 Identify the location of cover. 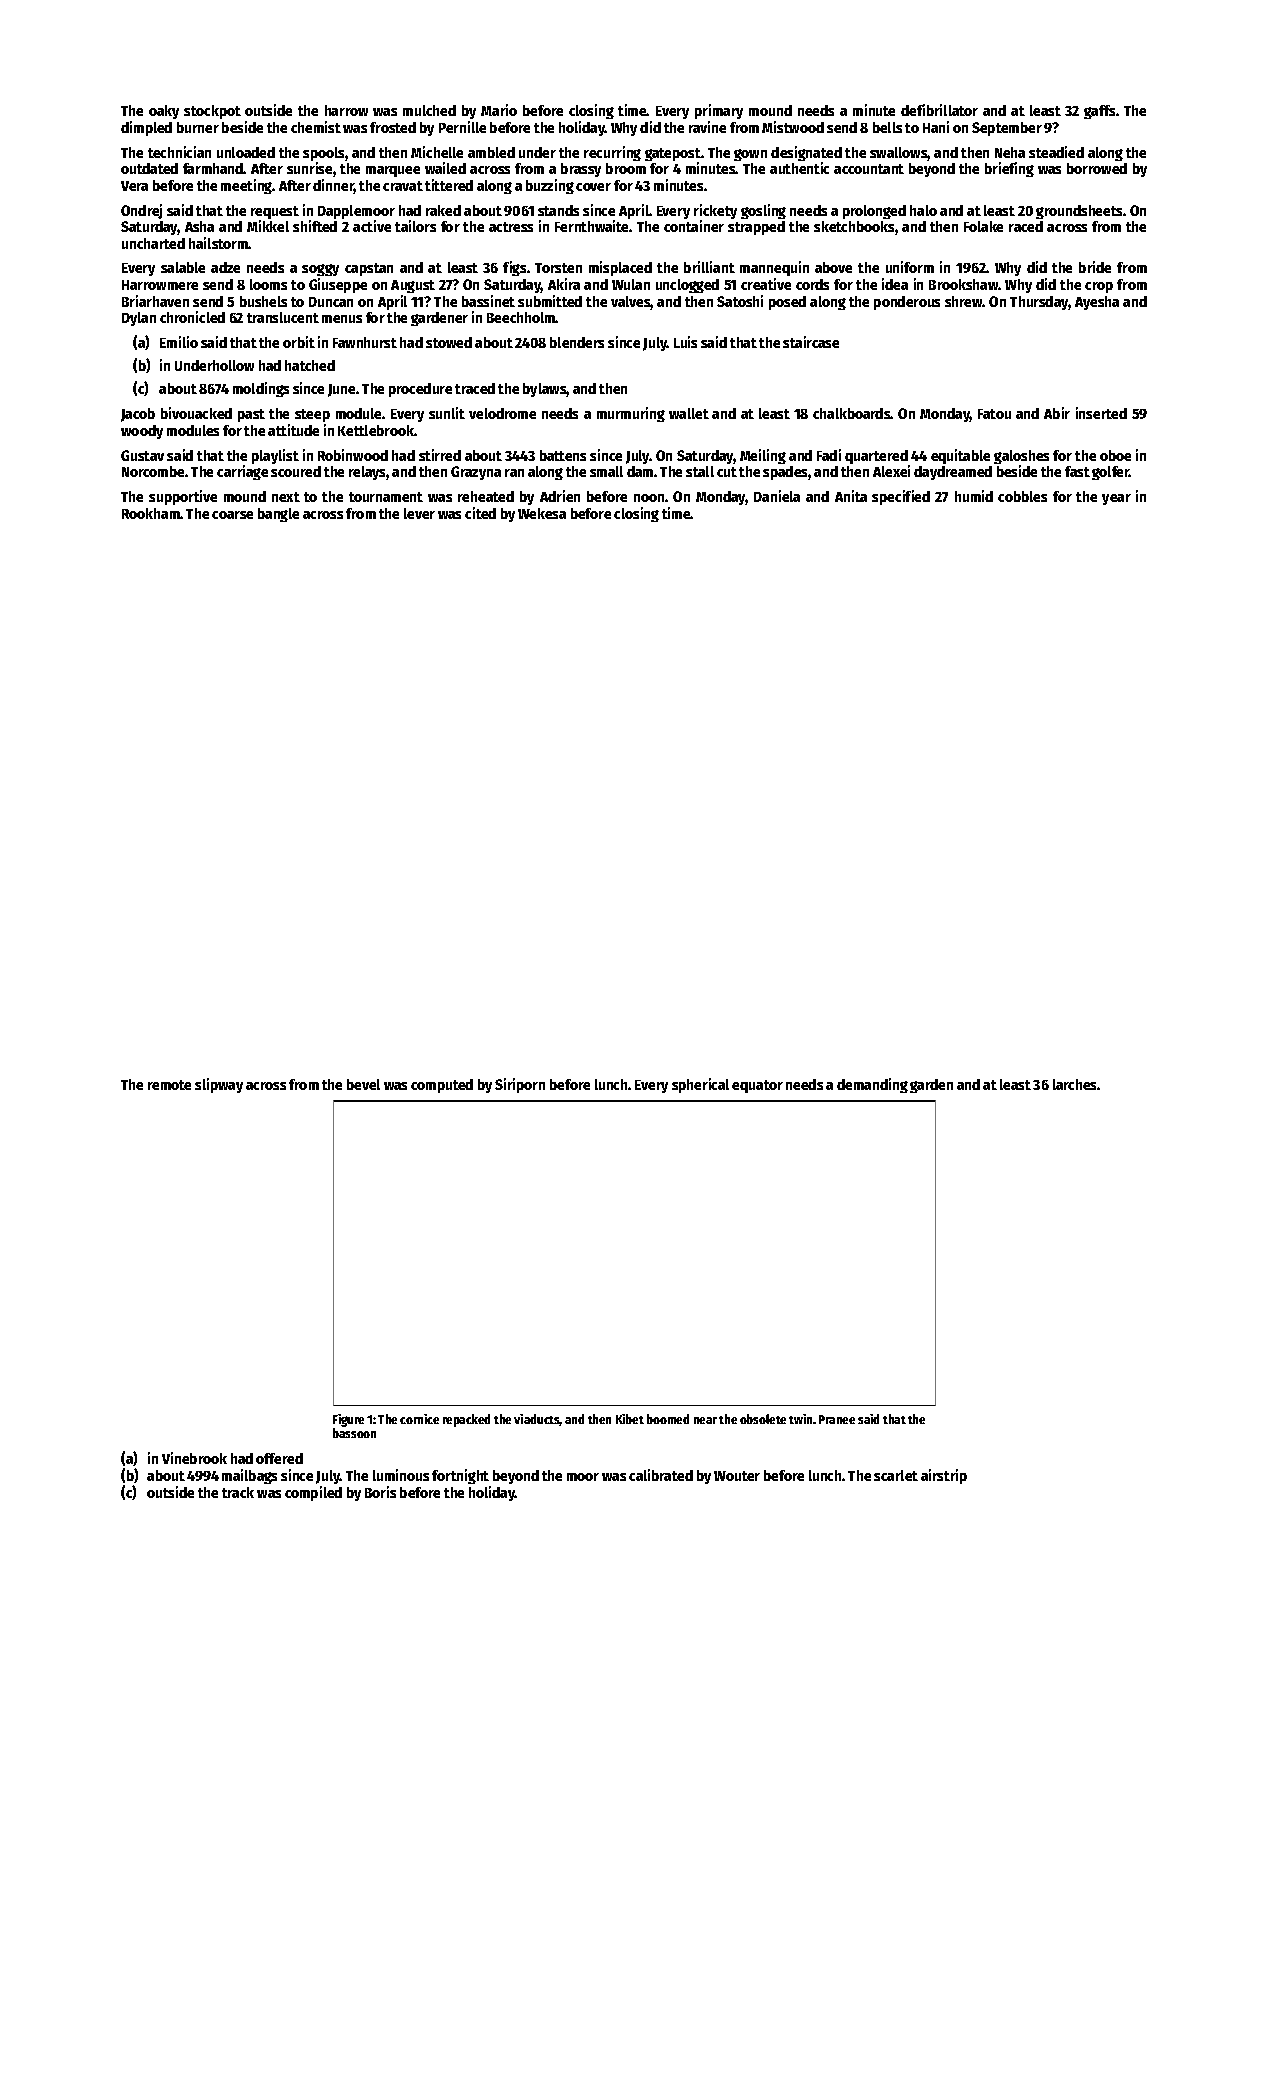
(593, 187).
